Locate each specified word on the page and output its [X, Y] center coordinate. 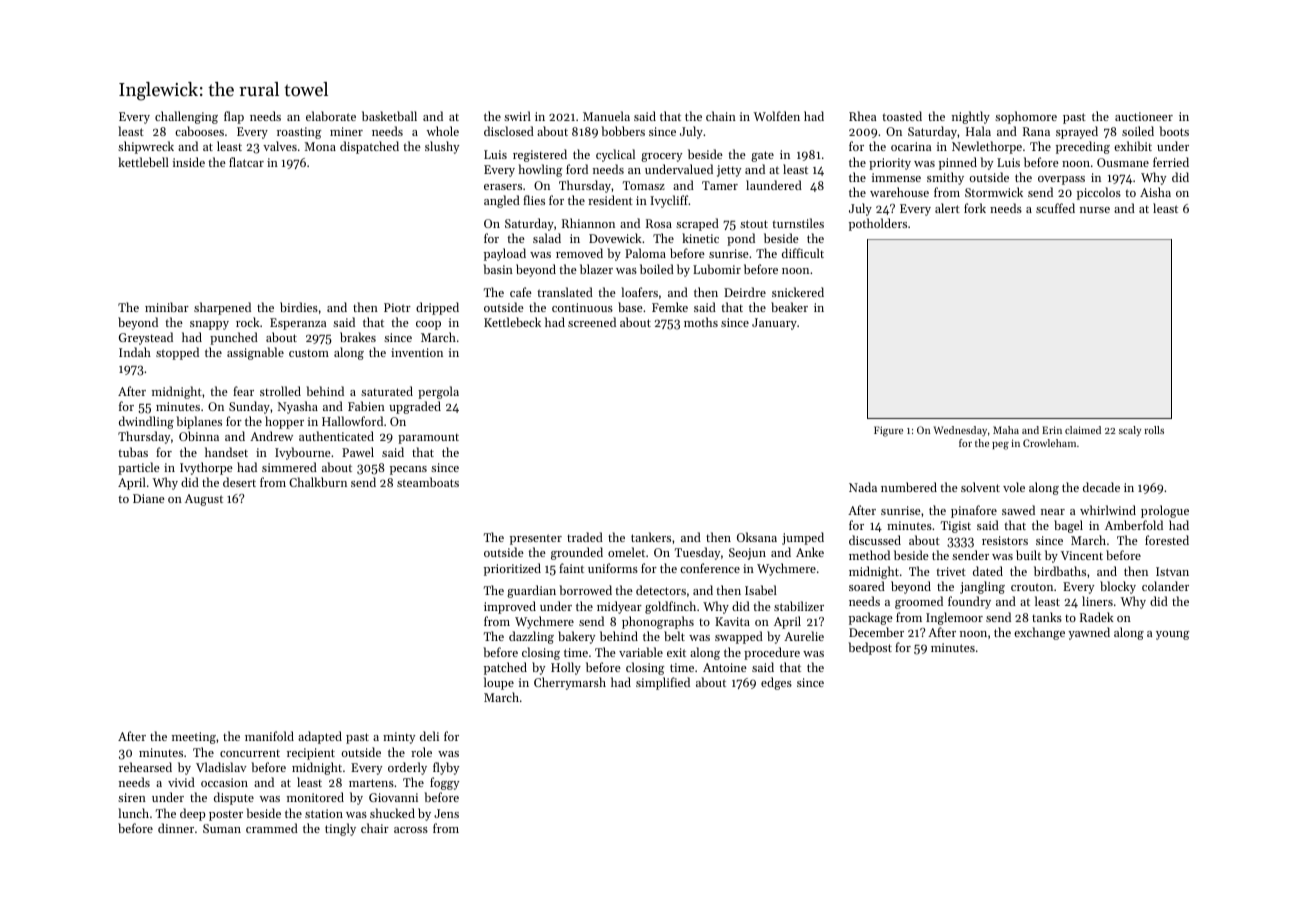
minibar [167, 307]
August [204, 500]
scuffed [1055, 208]
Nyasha [298, 407]
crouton [1032, 587]
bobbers [623, 131]
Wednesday [960, 431]
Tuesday [697, 553]
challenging [186, 117]
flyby [446, 768]
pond [741, 239]
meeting [194, 738]
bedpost [870, 648]
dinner [176, 828]
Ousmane [1123, 162]
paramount [428, 438]
